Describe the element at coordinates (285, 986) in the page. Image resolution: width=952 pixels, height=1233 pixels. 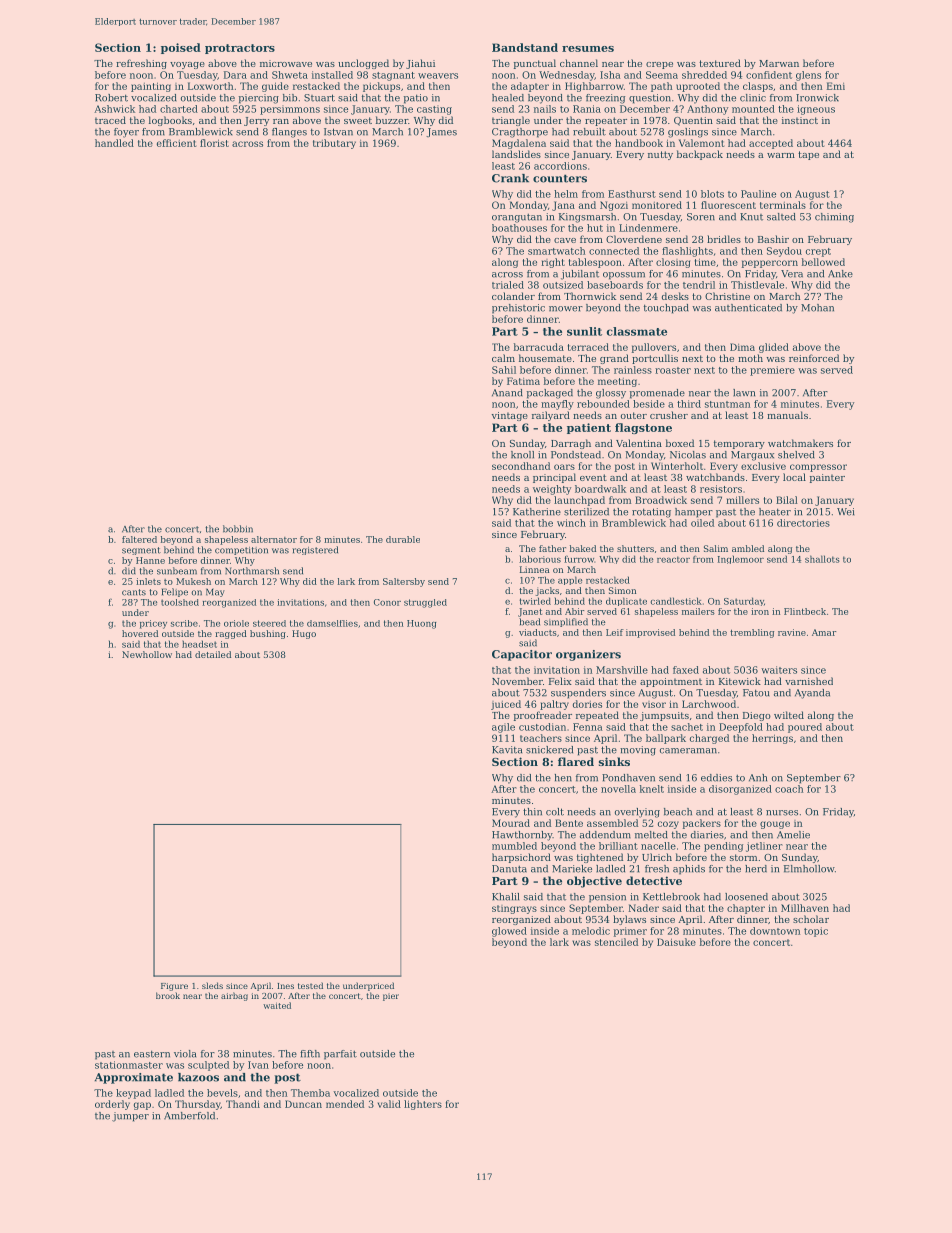
I see `Ines` at that location.
